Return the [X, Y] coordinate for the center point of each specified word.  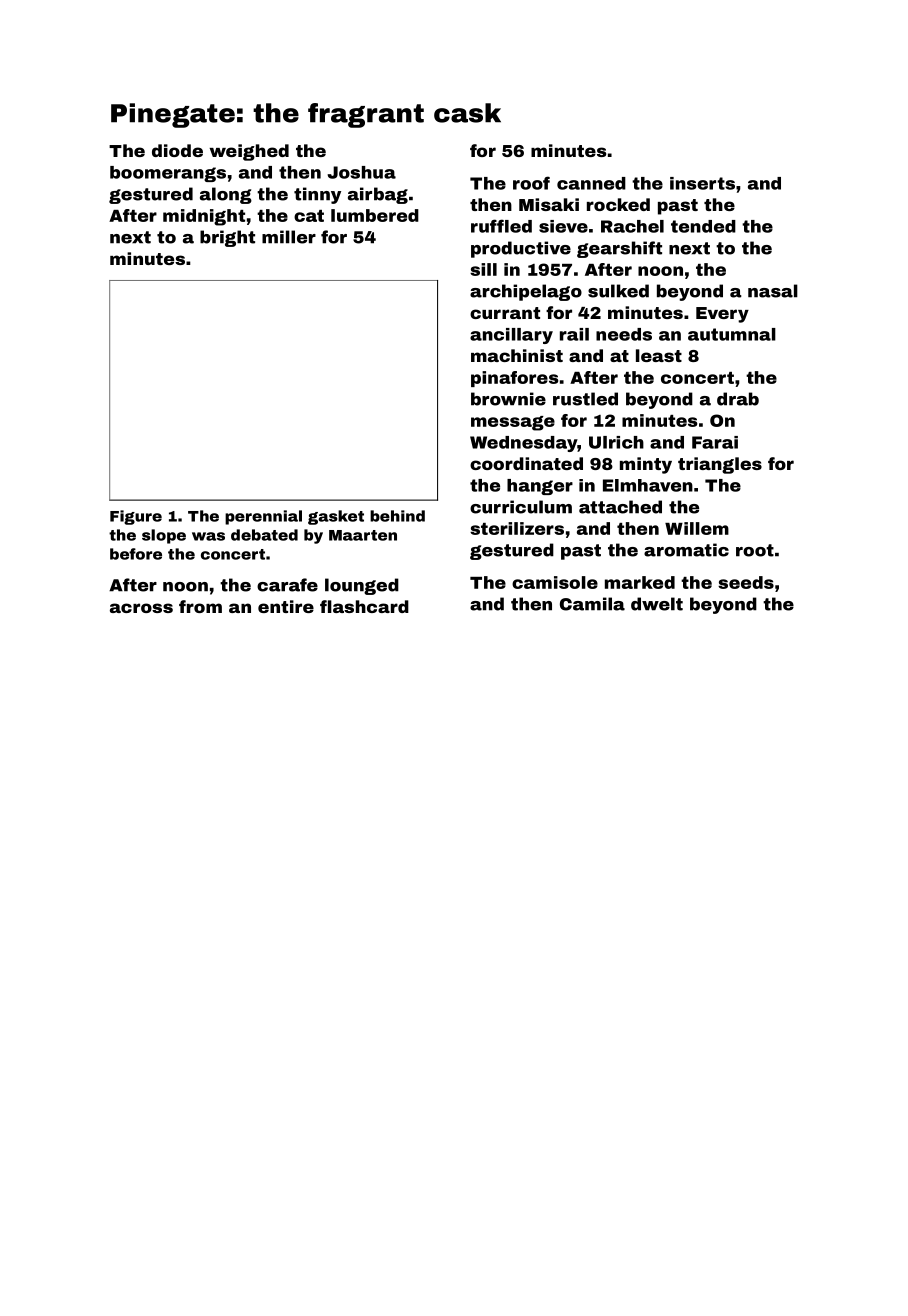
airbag [378, 195]
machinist [517, 355]
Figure [136, 517]
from [200, 606]
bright [227, 238]
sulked [618, 291]
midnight [204, 217]
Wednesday [523, 444]
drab [738, 399]
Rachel [632, 226]
